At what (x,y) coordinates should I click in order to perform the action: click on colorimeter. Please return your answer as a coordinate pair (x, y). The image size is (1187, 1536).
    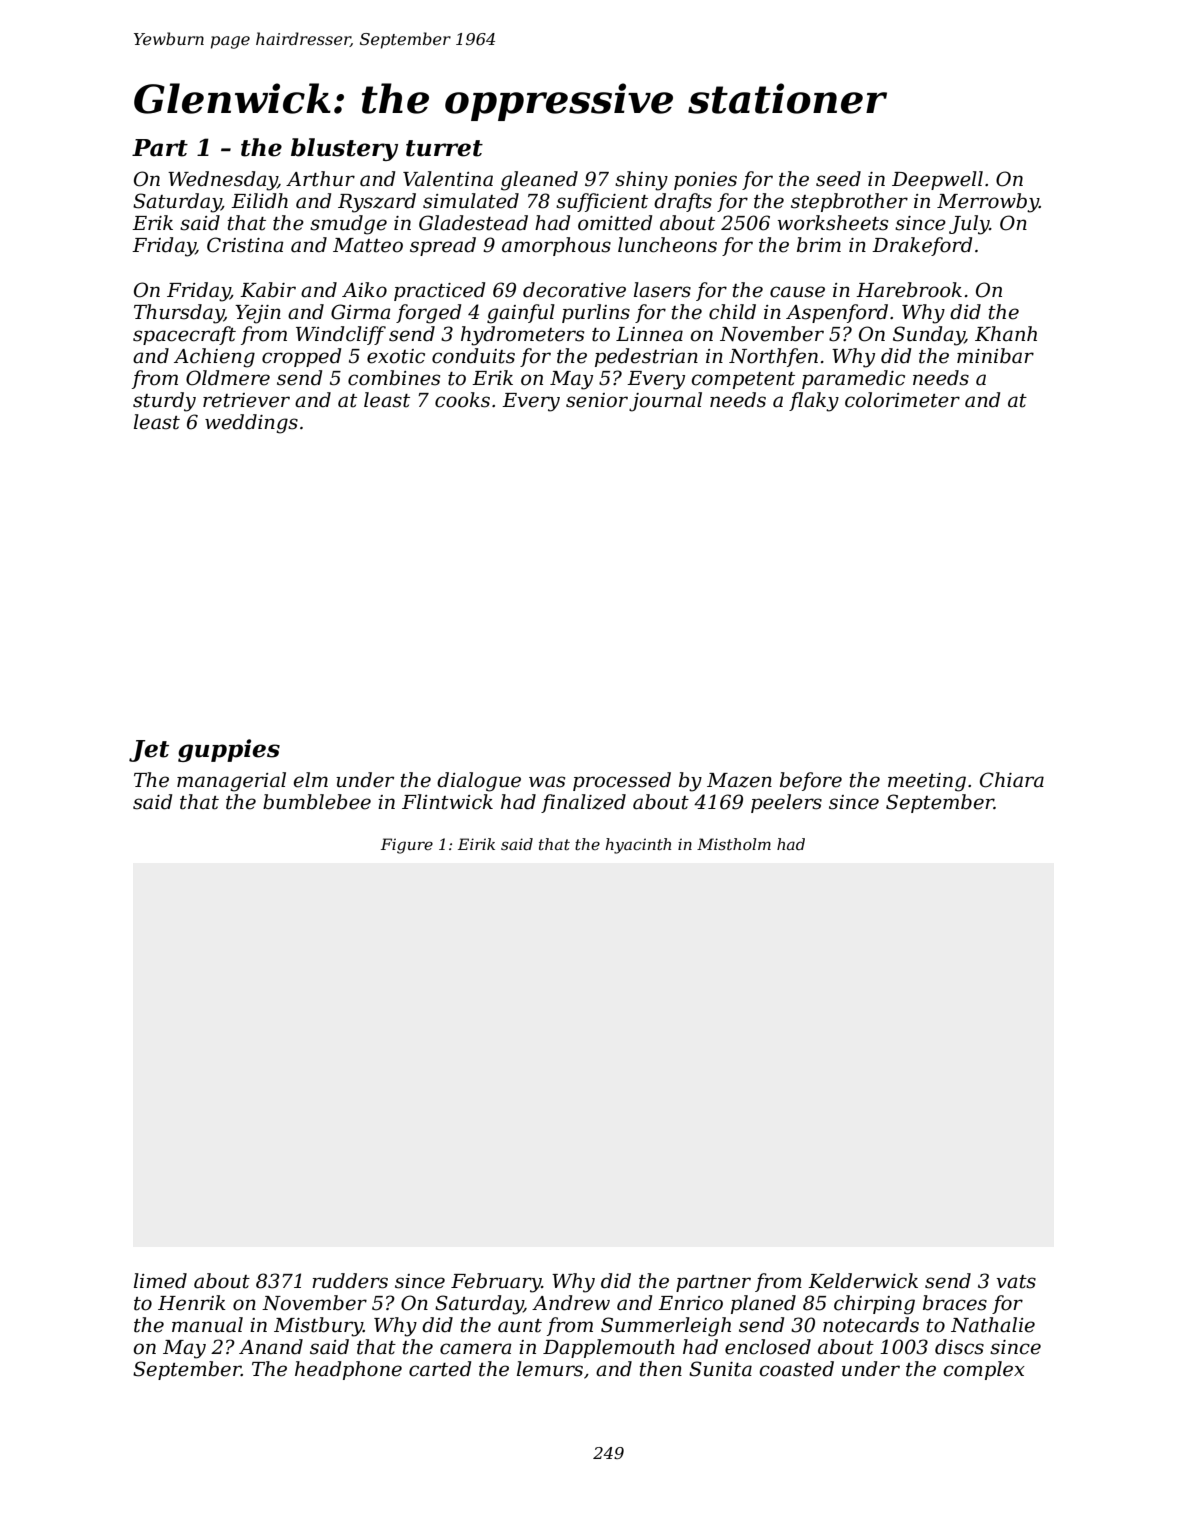
    Looking at the image, I should click on (902, 400).
